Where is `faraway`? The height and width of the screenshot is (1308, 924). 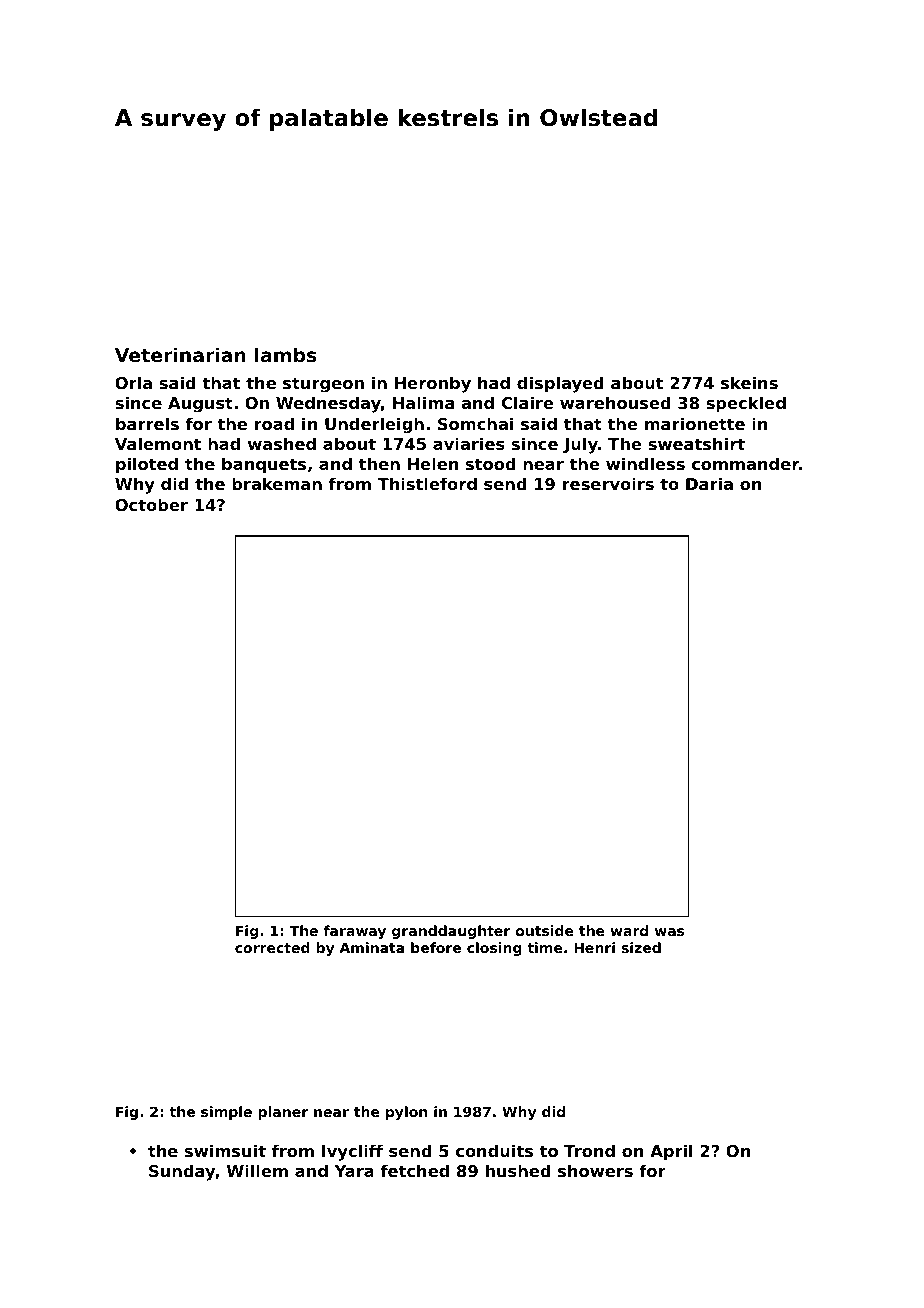 faraway is located at coordinates (355, 932).
